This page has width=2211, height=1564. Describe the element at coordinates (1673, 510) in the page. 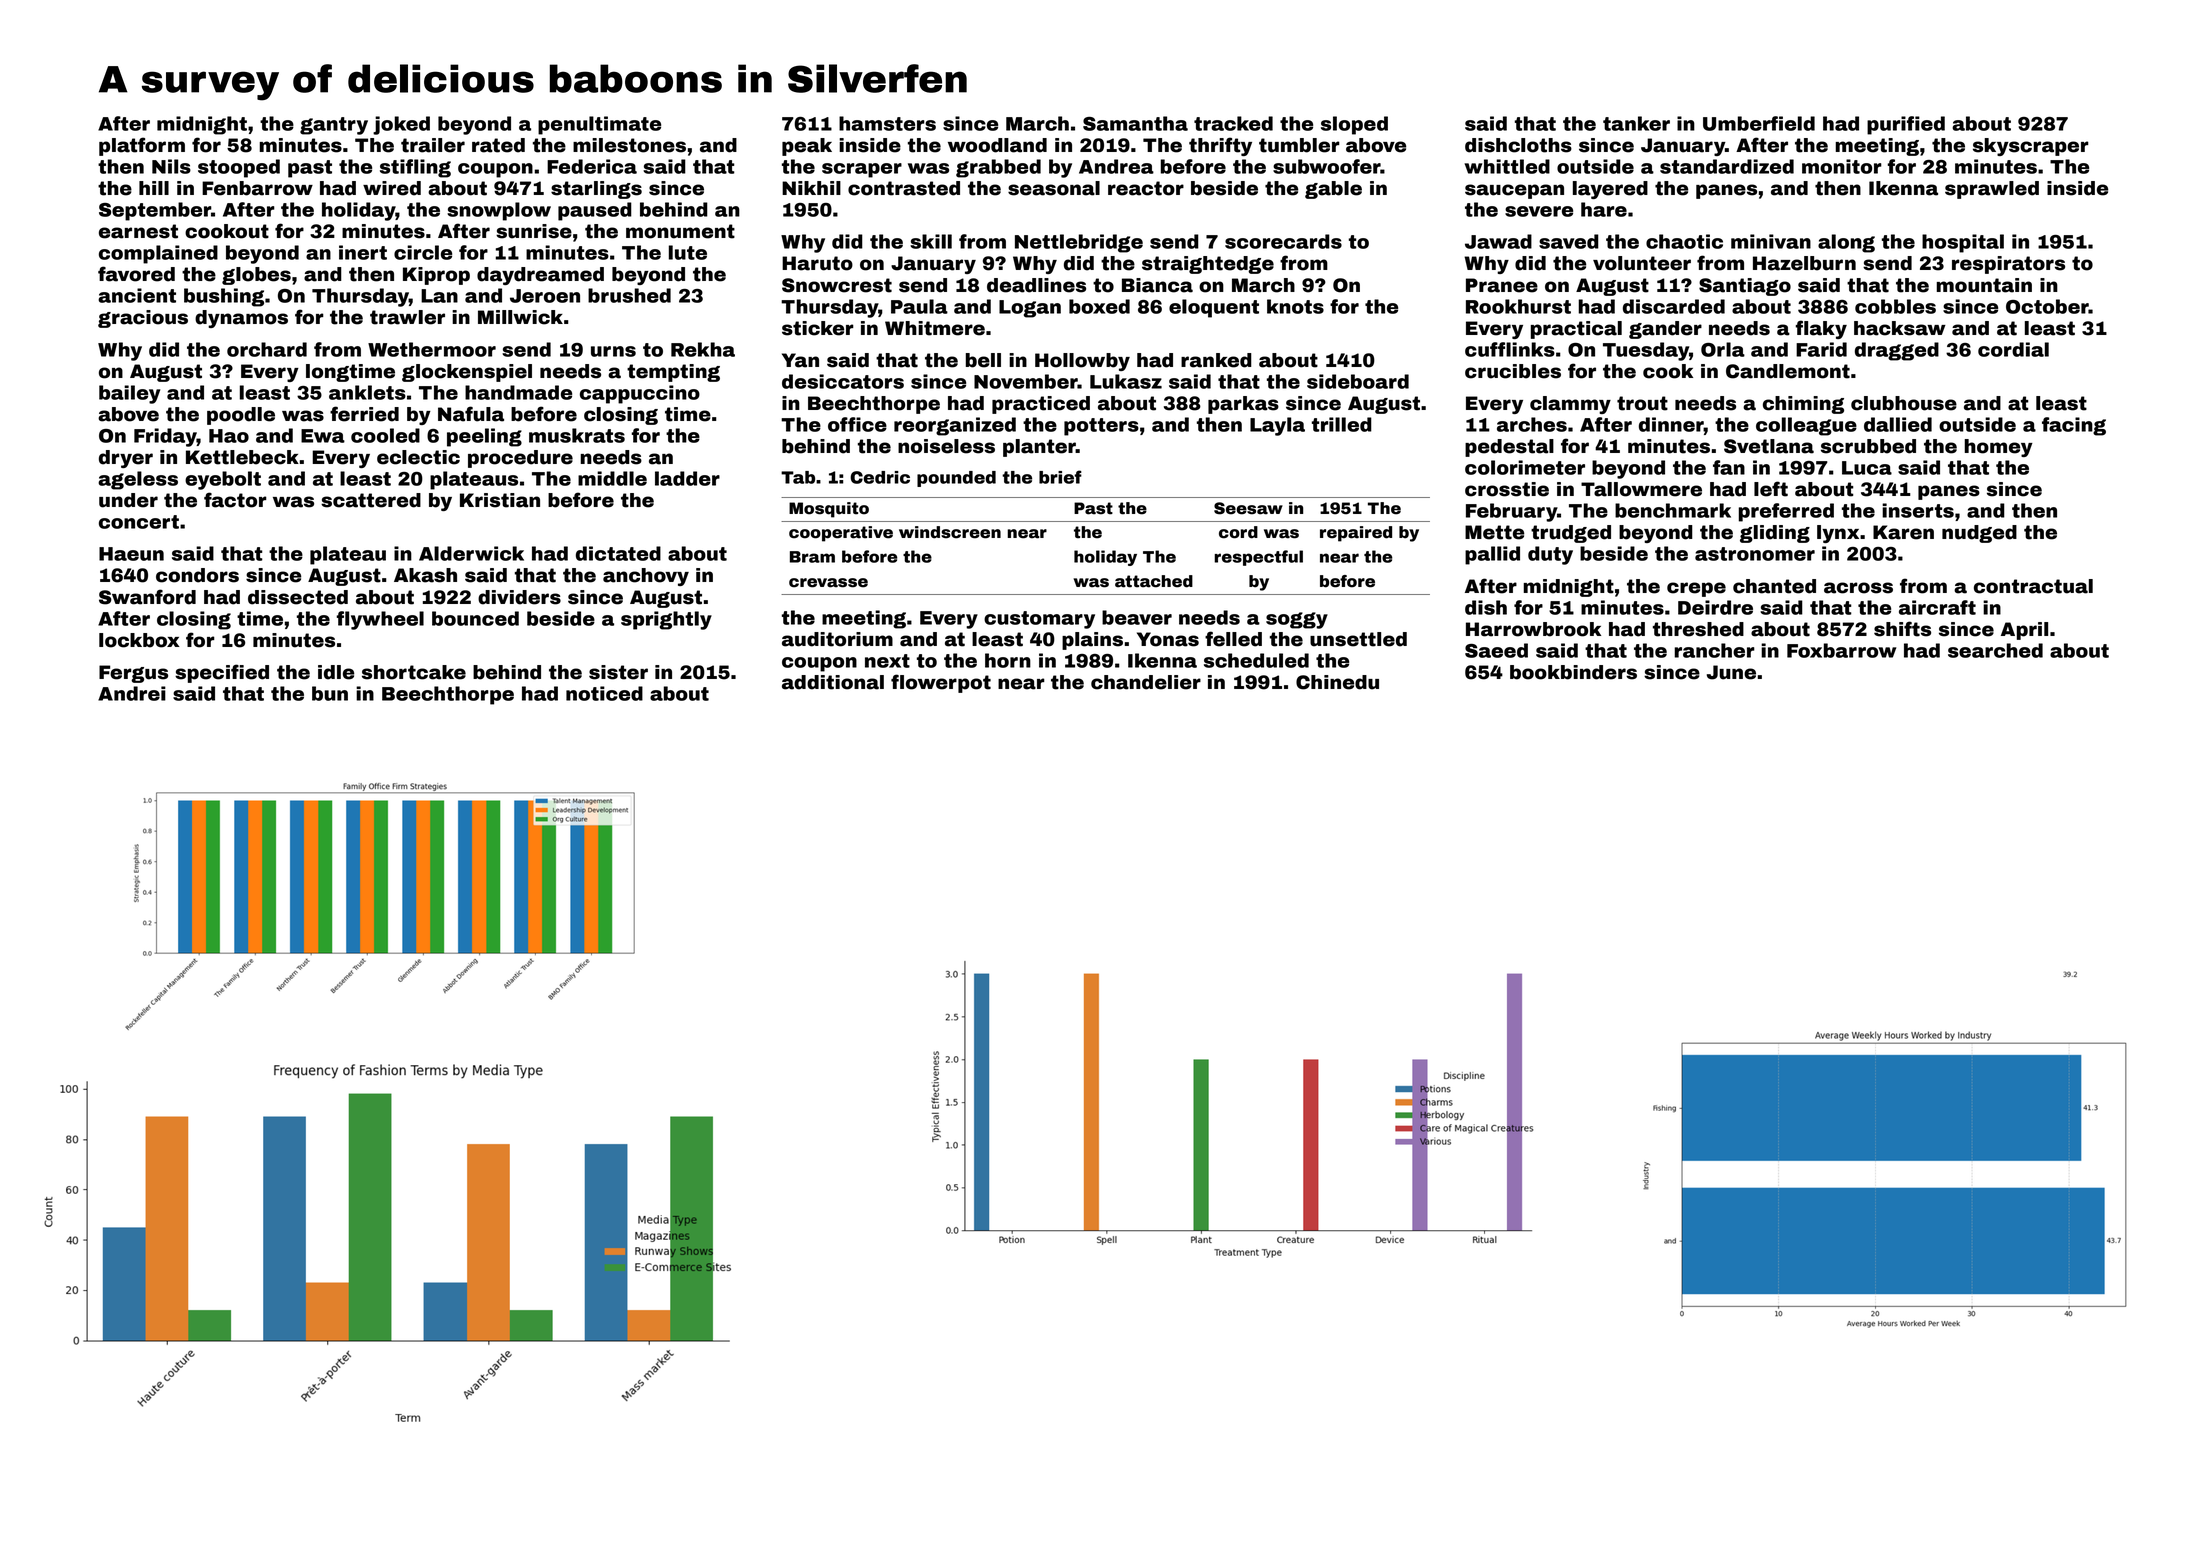

I see `benchmark` at that location.
